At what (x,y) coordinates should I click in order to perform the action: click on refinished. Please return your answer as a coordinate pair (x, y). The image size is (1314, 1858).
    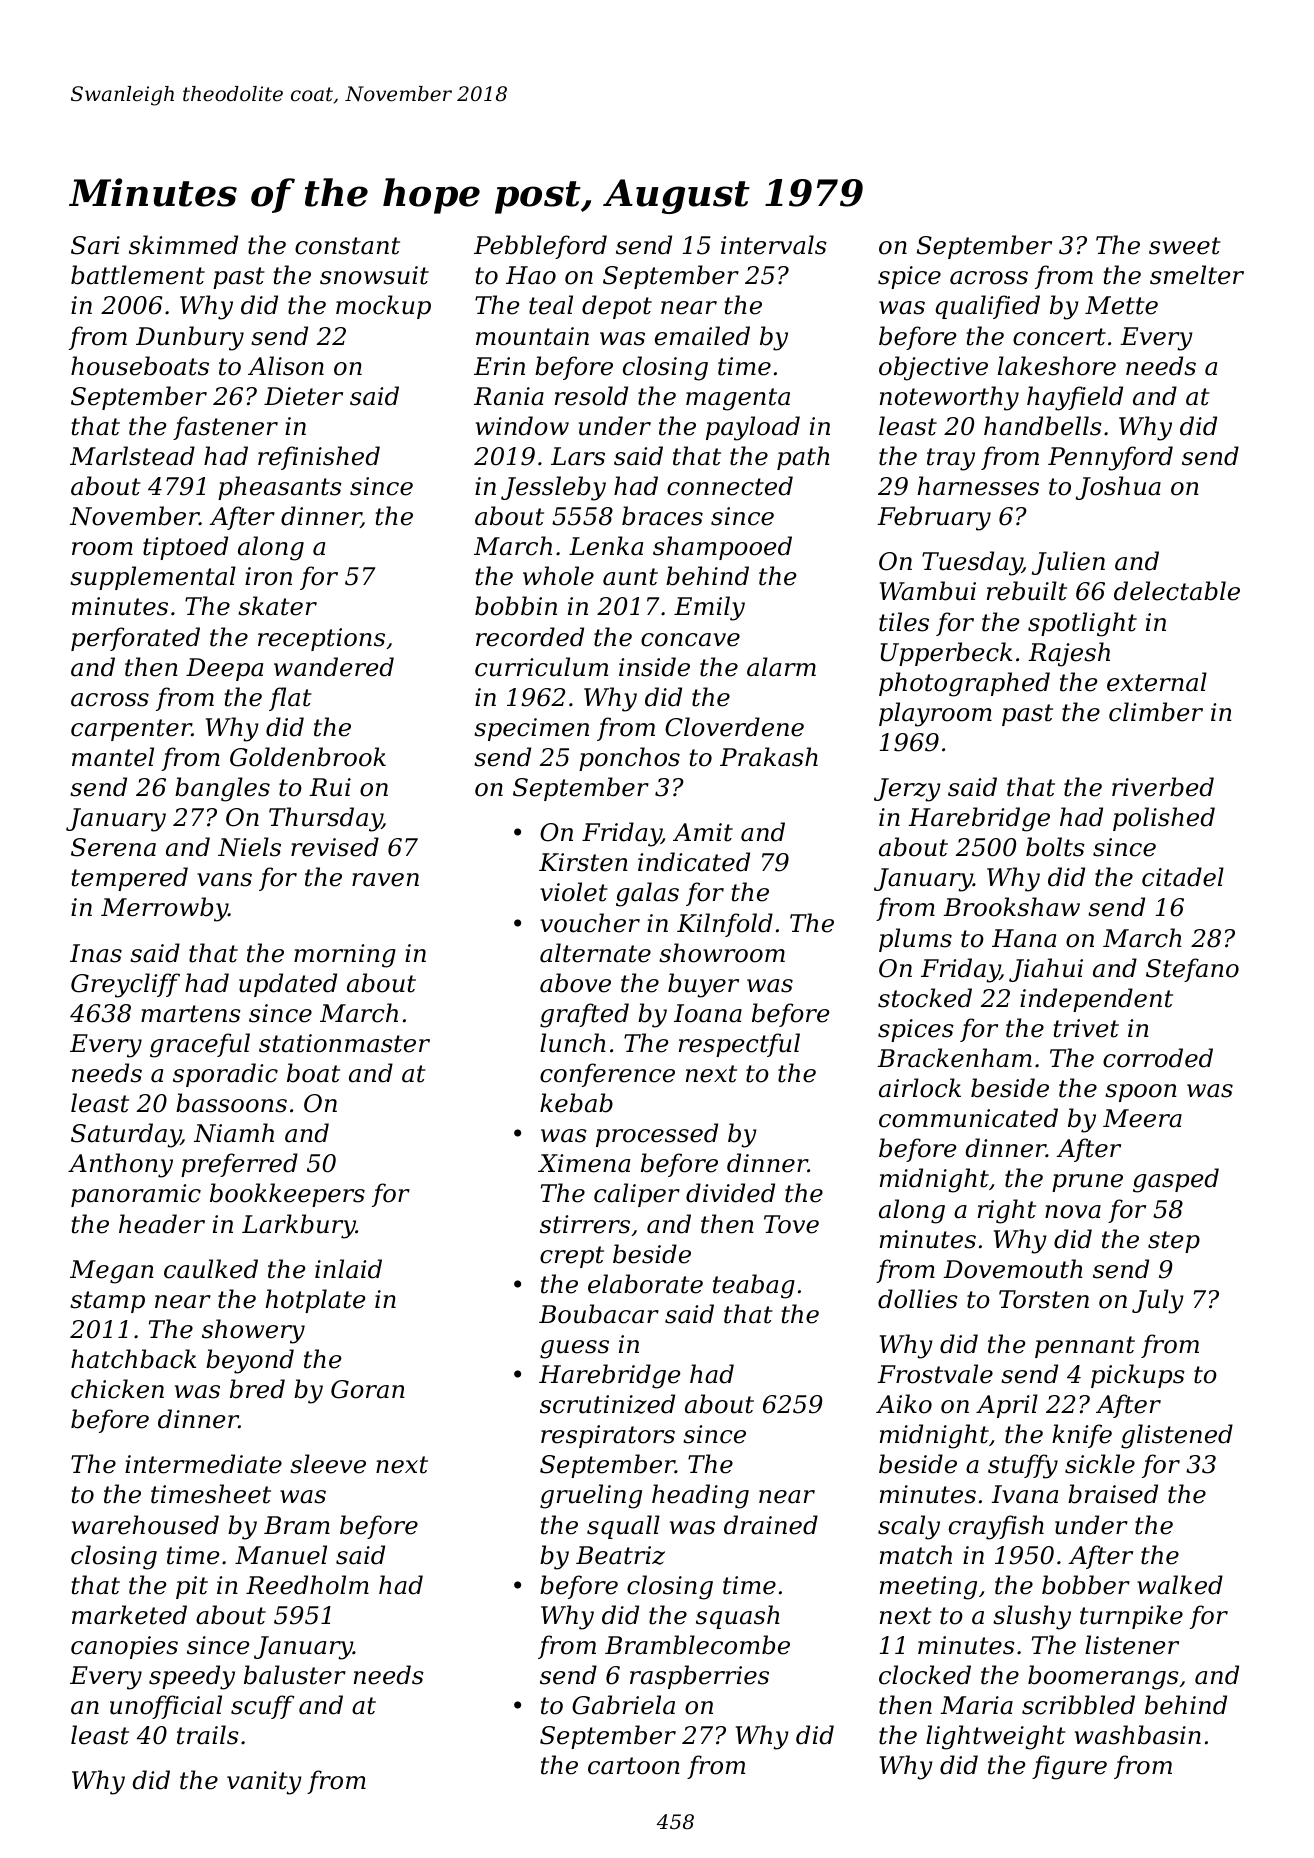
    Looking at the image, I should click on (319, 458).
